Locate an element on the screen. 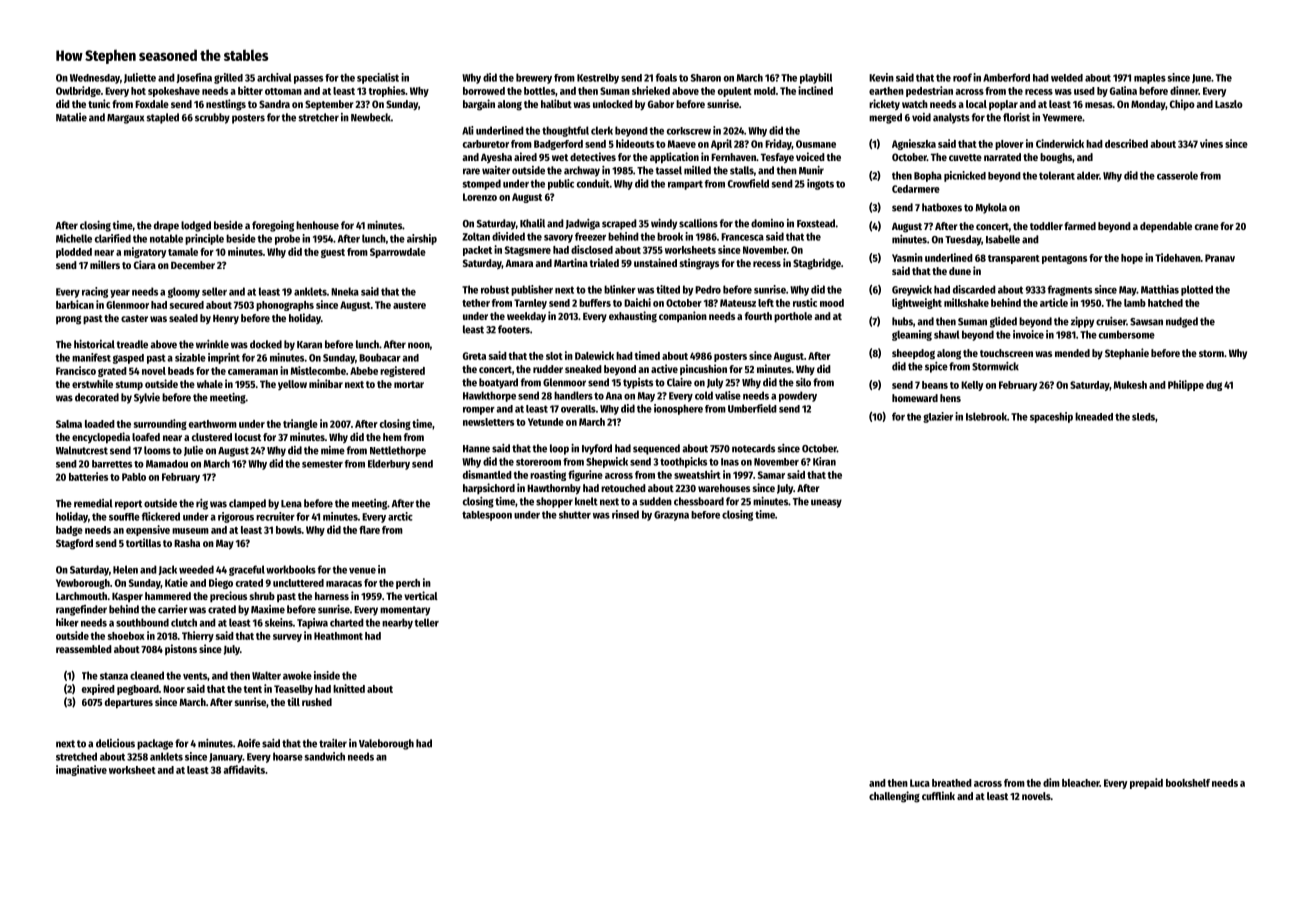 This screenshot has width=1308, height=924. uneasy is located at coordinates (826, 503).
